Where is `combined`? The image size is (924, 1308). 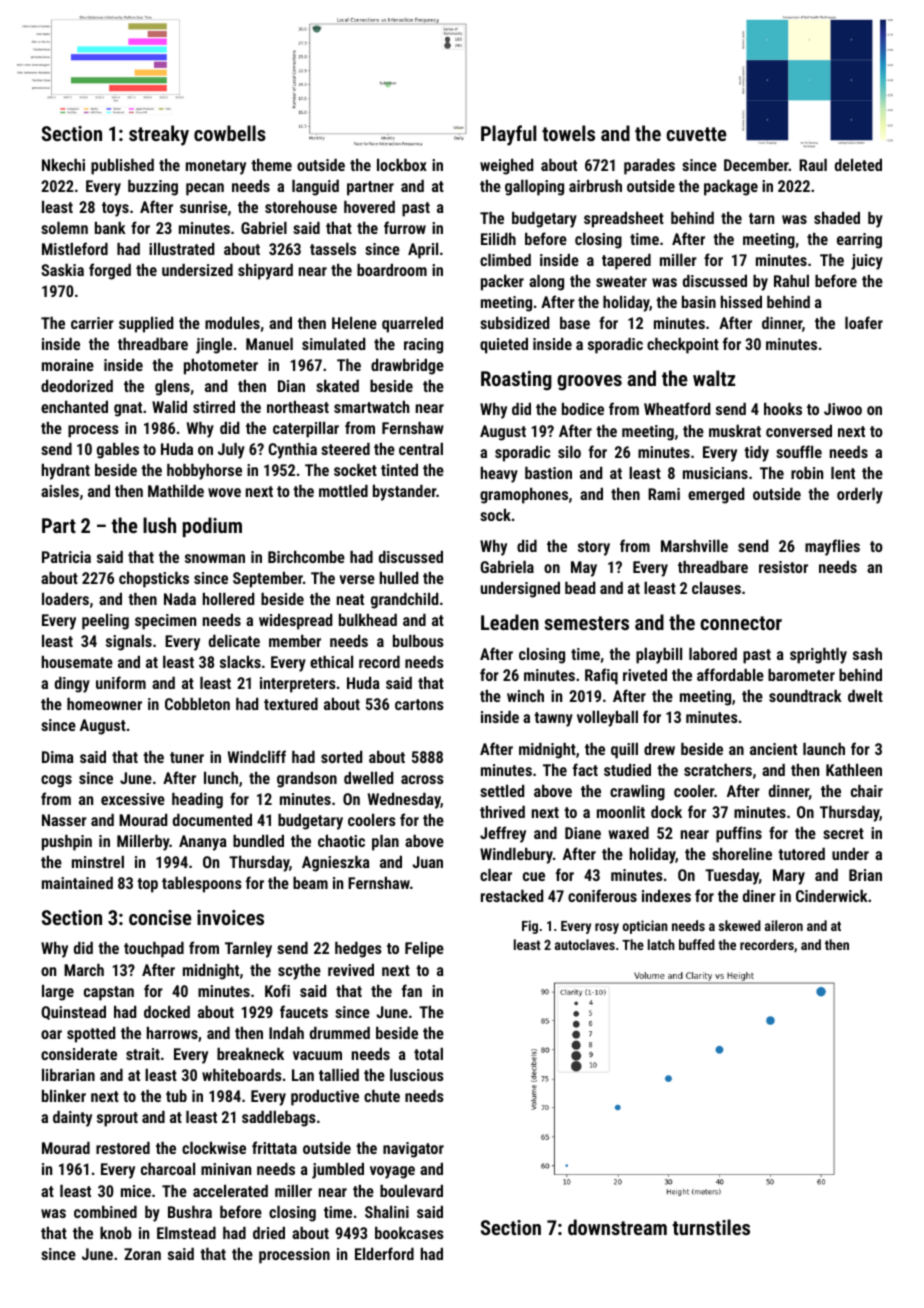 combined is located at coordinates (105, 1212).
